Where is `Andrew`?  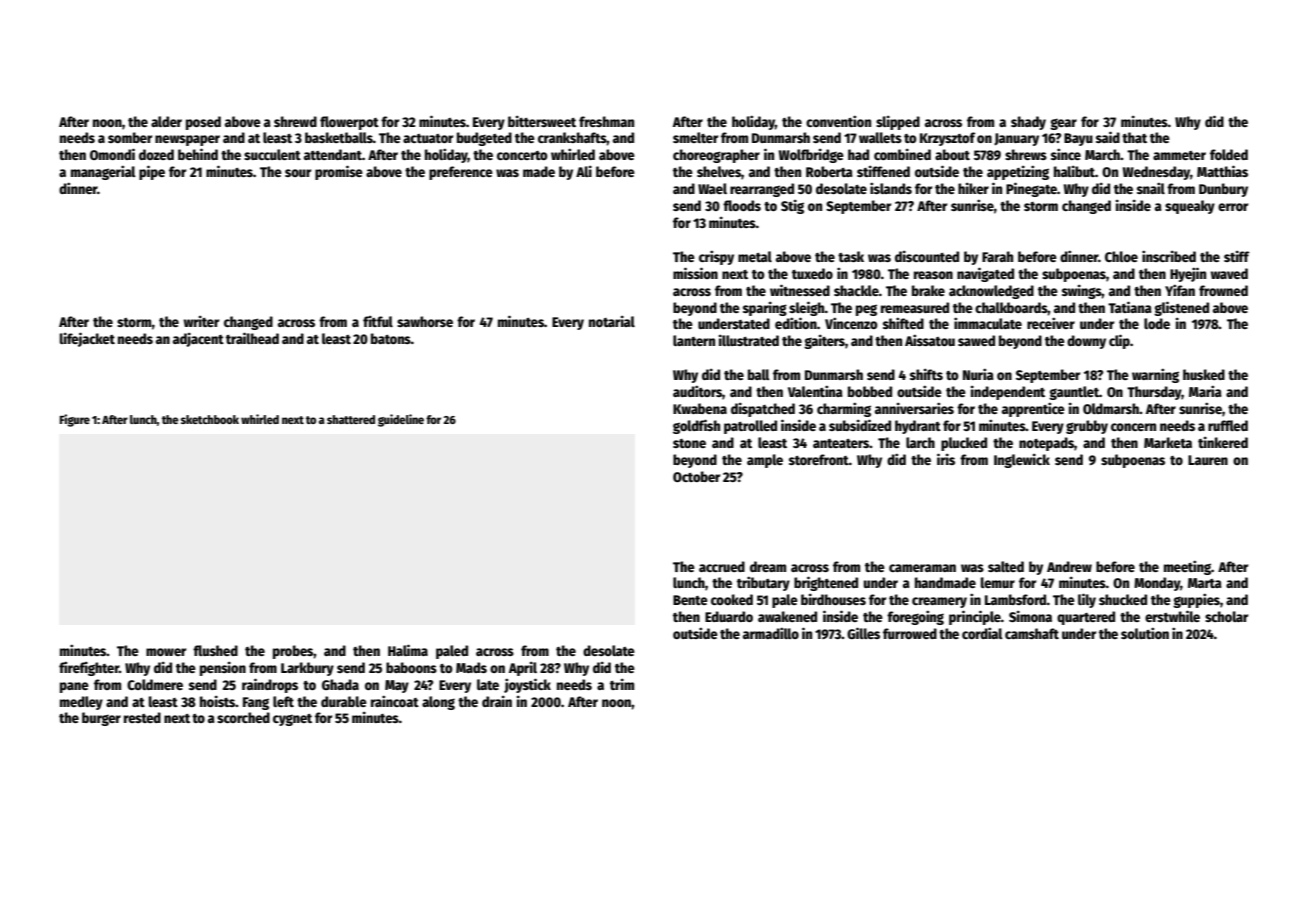
Andrew is located at coordinates (1069, 566).
